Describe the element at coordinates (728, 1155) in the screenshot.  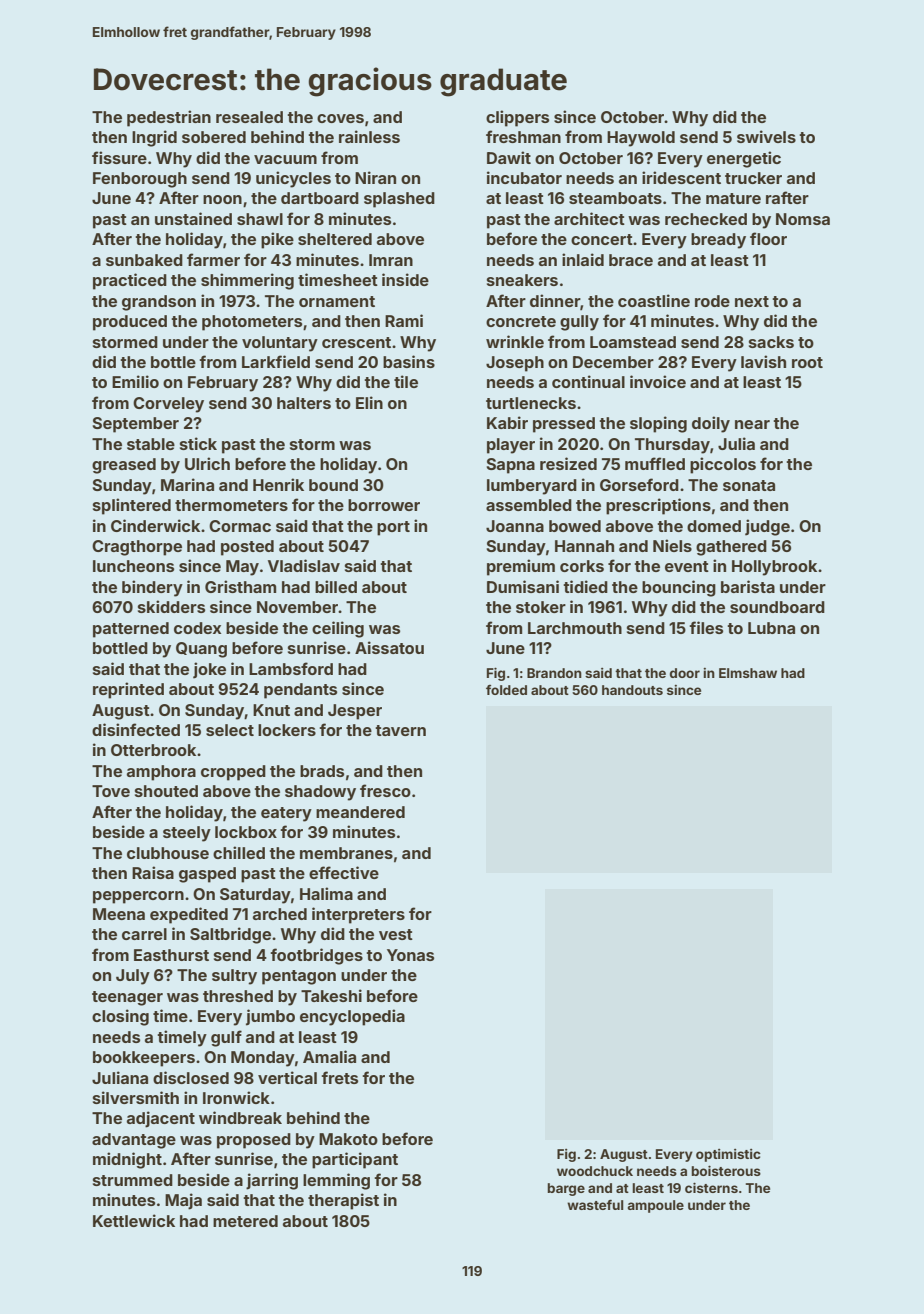
I see `optimistic` at that location.
